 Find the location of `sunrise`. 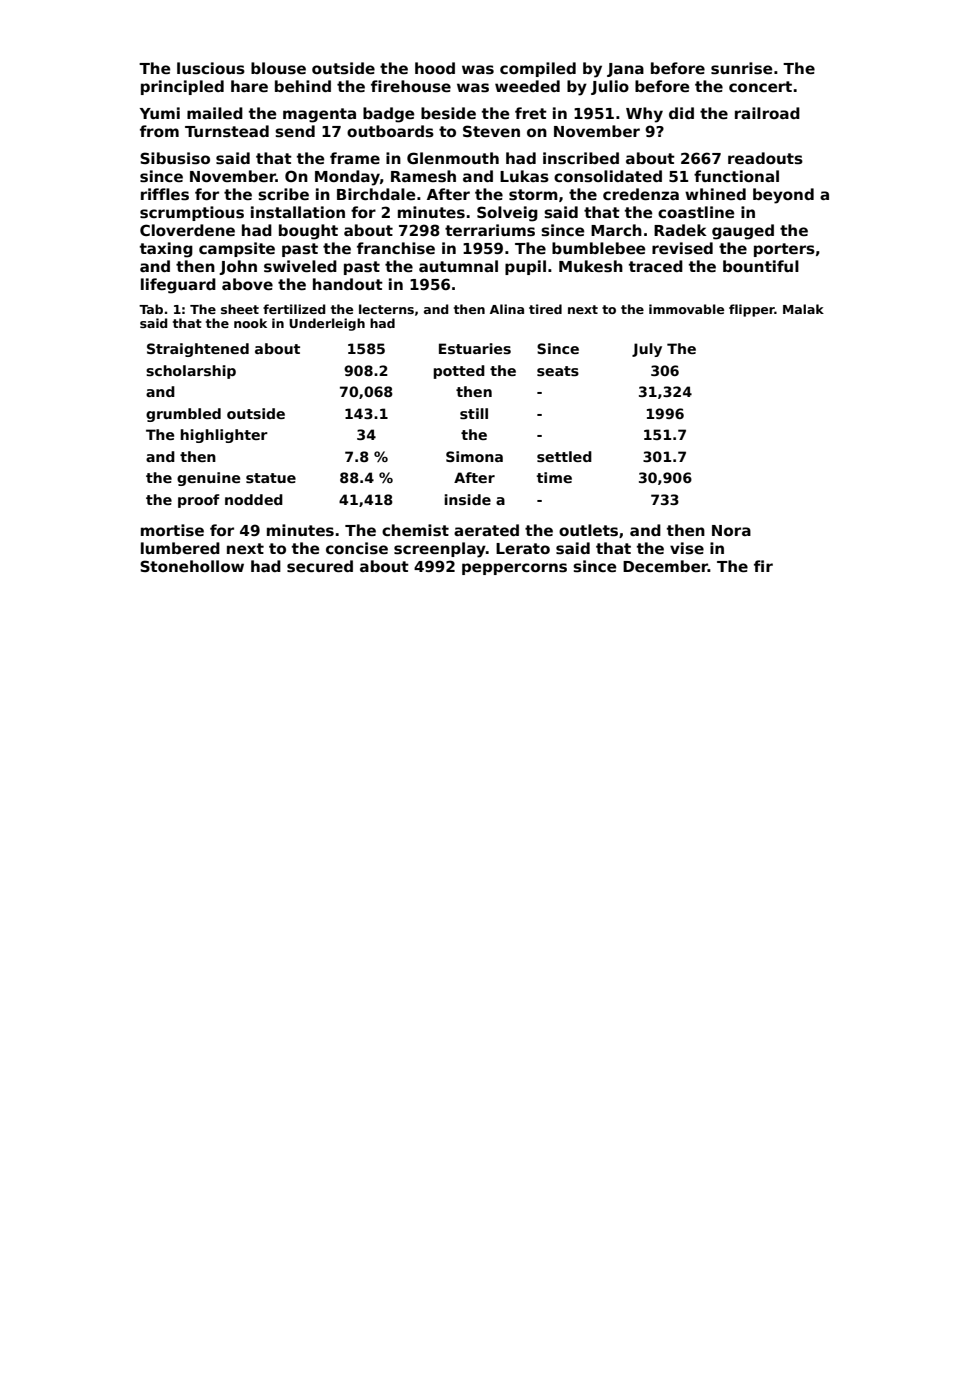

sunrise is located at coordinates (741, 68).
